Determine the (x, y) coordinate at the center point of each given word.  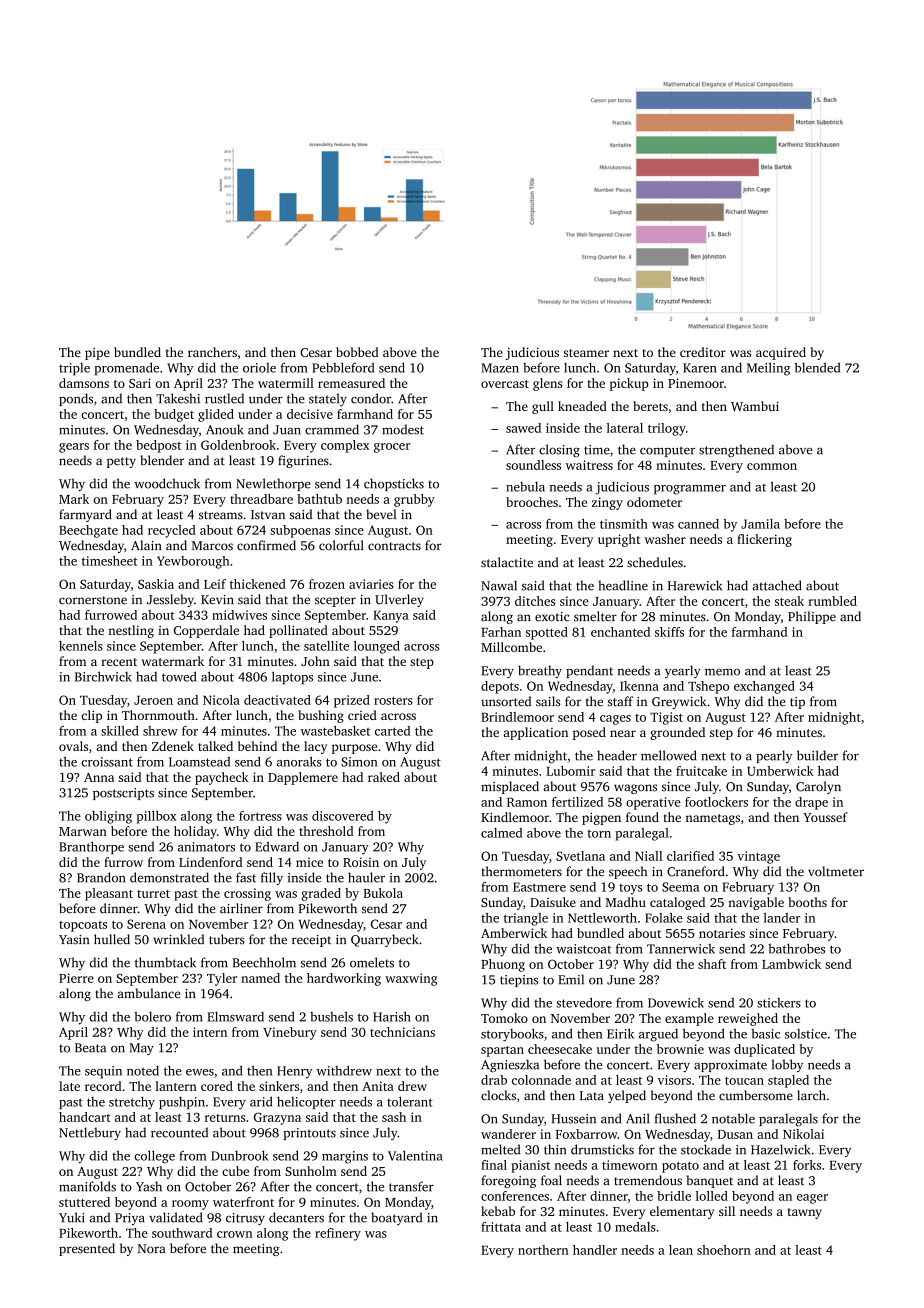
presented (87, 1249)
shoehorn (724, 1250)
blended (817, 367)
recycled (172, 531)
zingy (607, 503)
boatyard (396, 1218)
